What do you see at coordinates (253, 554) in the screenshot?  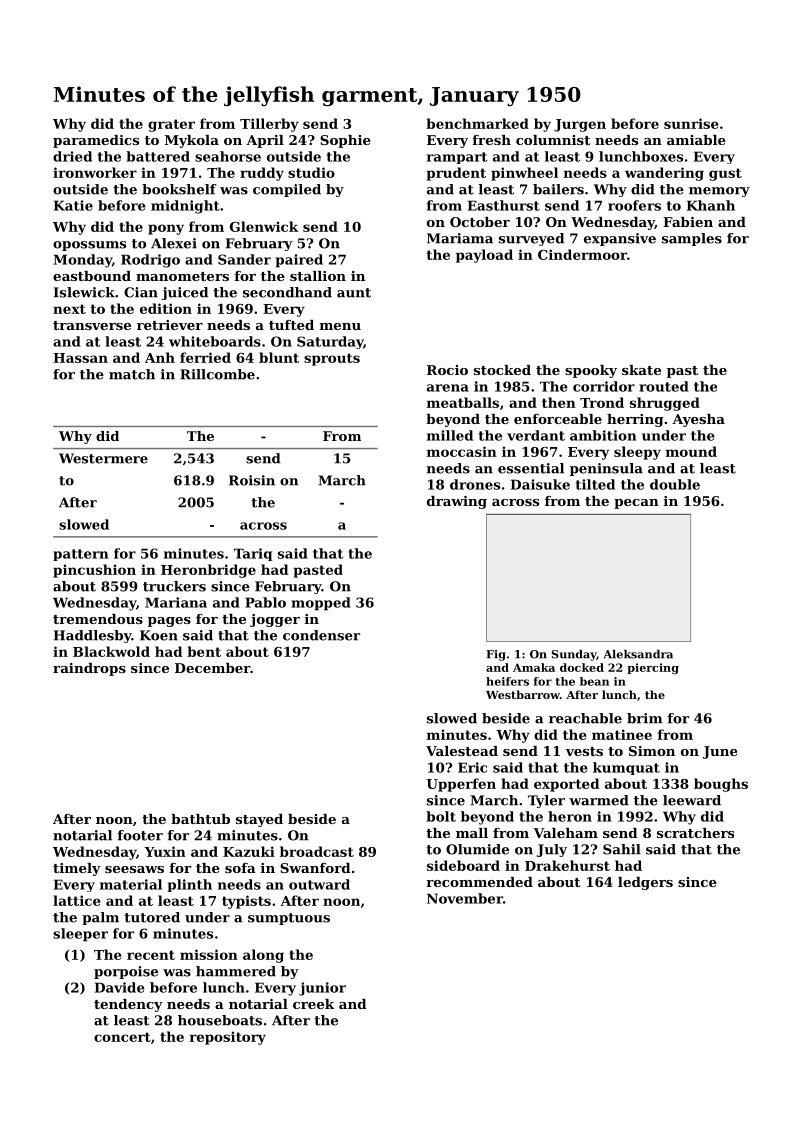 I see `Tariq` at bounding box center [253, 554].
